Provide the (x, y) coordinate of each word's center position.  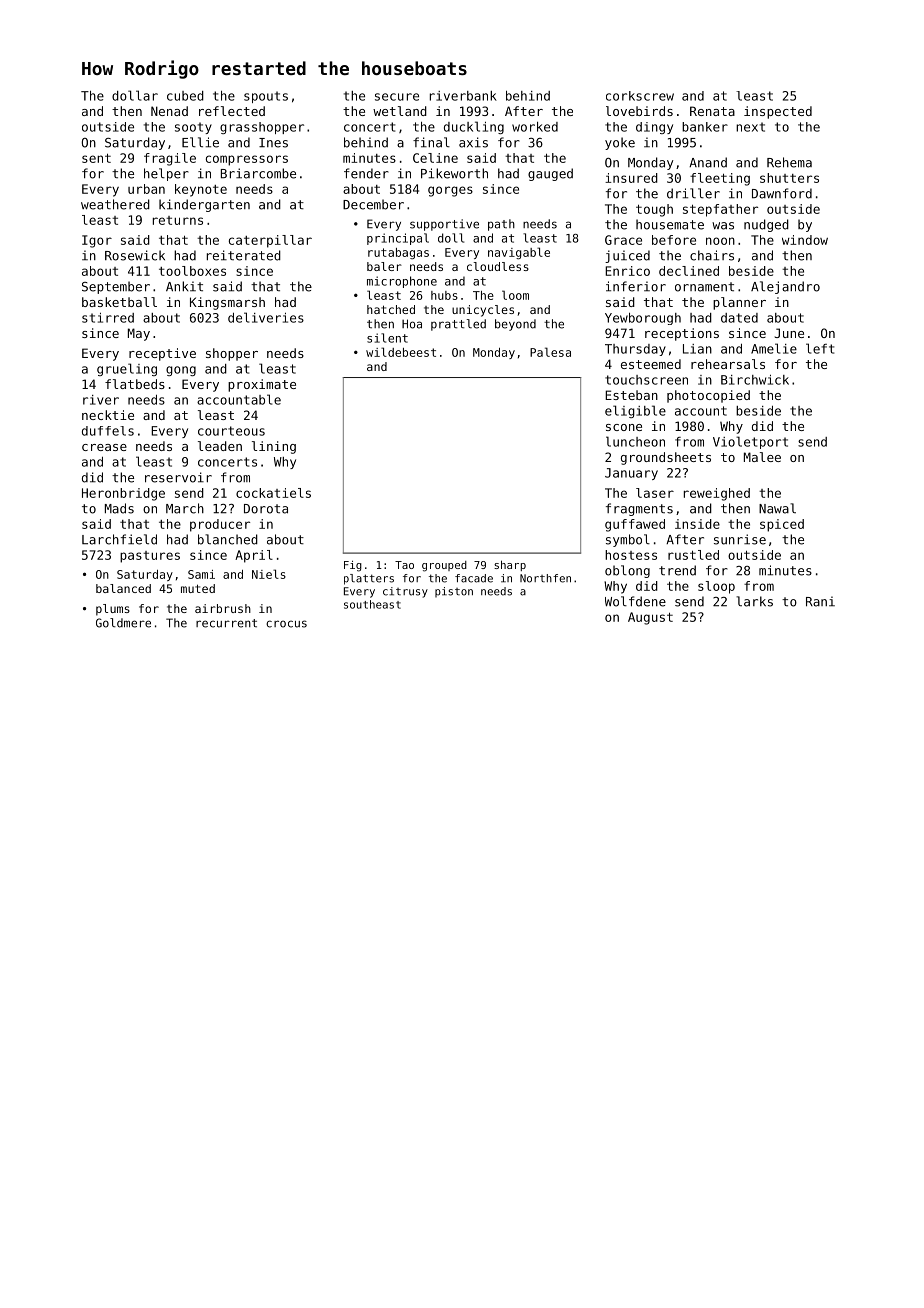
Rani (820, 601)
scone (624, 427)
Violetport (750, 442)
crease (104, 447)
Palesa (550, 352)
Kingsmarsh (227, 303)
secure (397, 97)
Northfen (545, 578)
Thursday (635, 350)
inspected (778, 112)
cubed (185, 96)
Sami (201, 574)
